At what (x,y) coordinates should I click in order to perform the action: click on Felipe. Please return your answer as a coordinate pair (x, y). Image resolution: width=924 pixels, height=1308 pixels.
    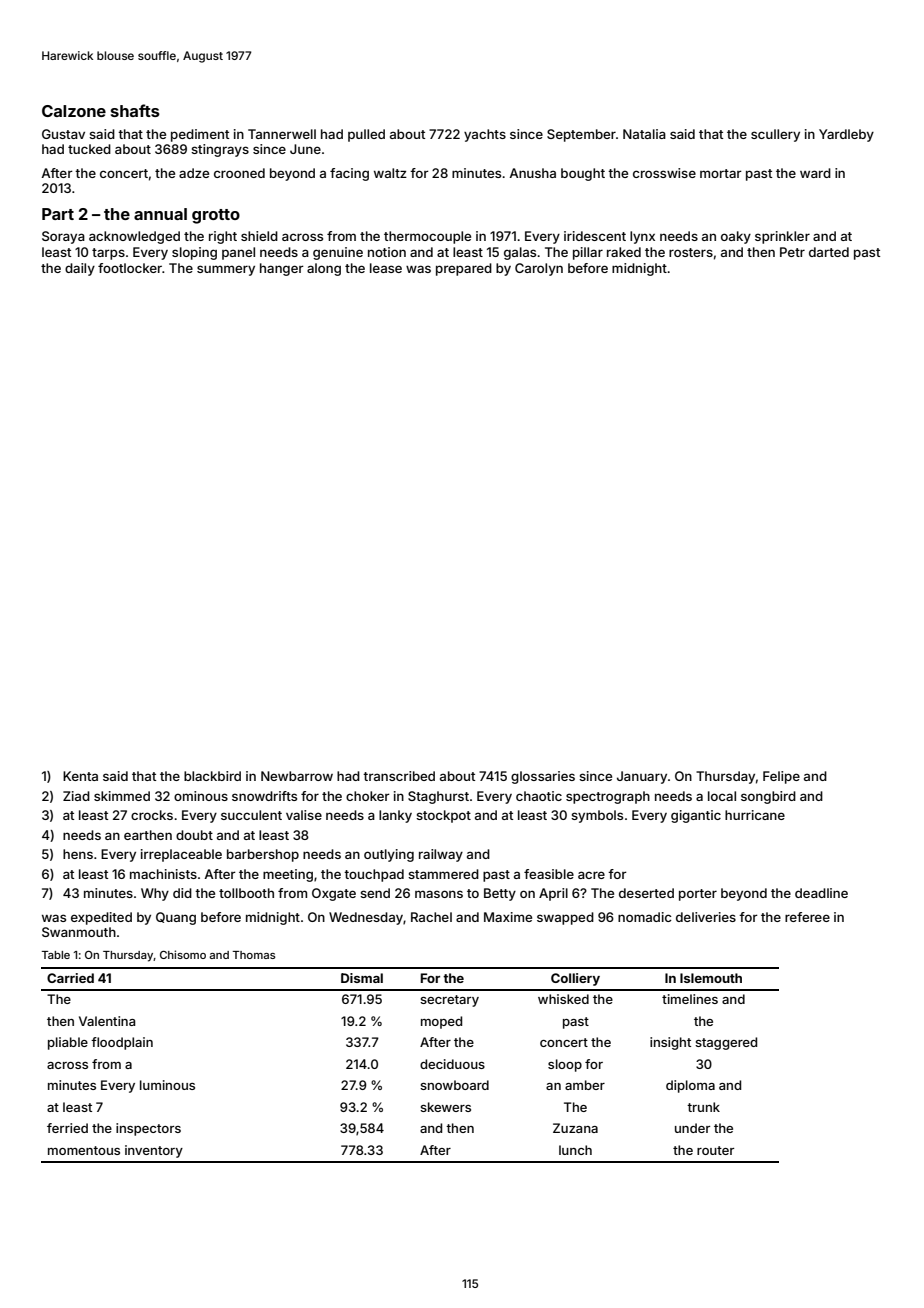
    Looking at the image, I should click on (781, 777).
